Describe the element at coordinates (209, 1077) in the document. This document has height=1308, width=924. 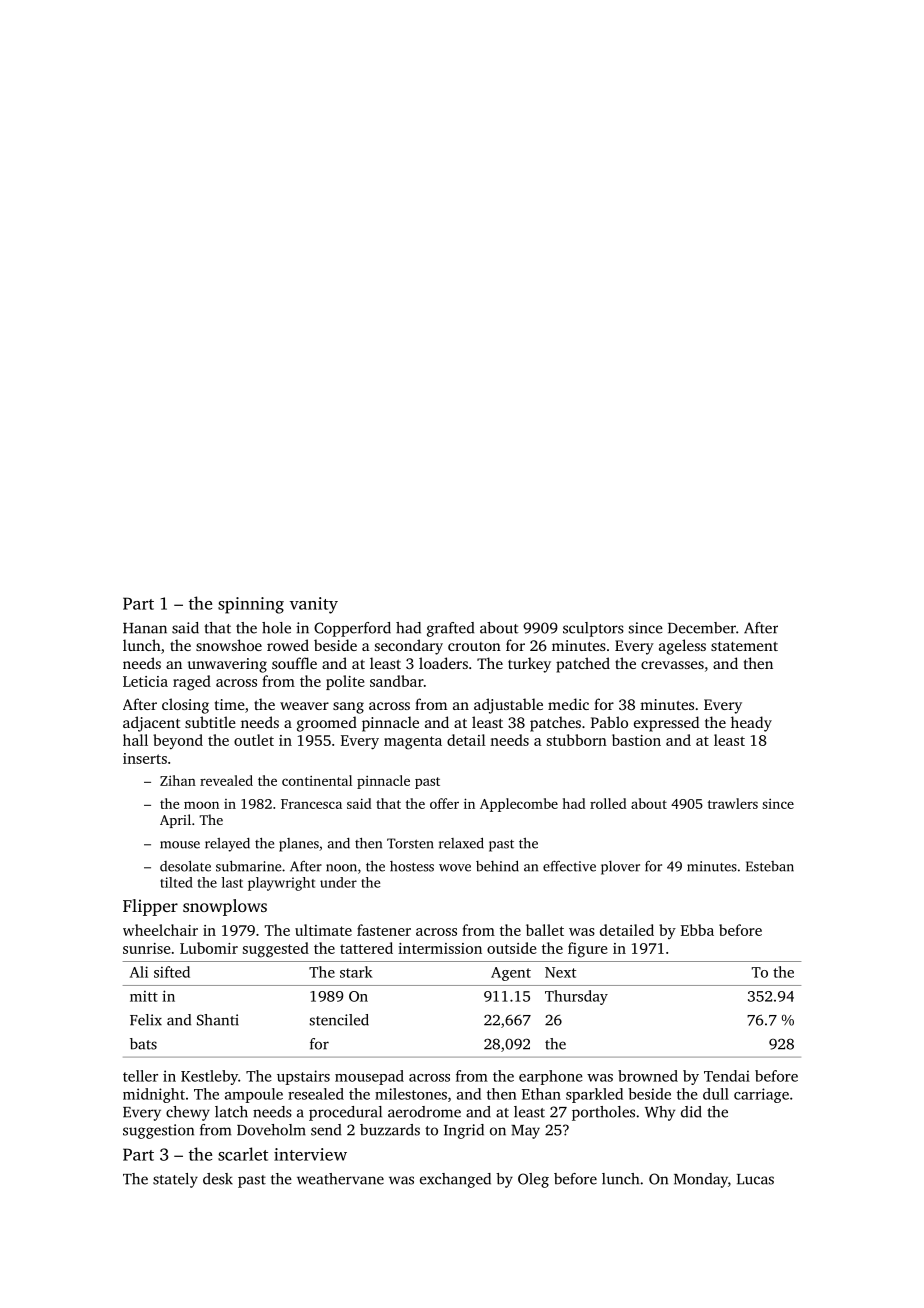
I see `Kestleby` at that location.
